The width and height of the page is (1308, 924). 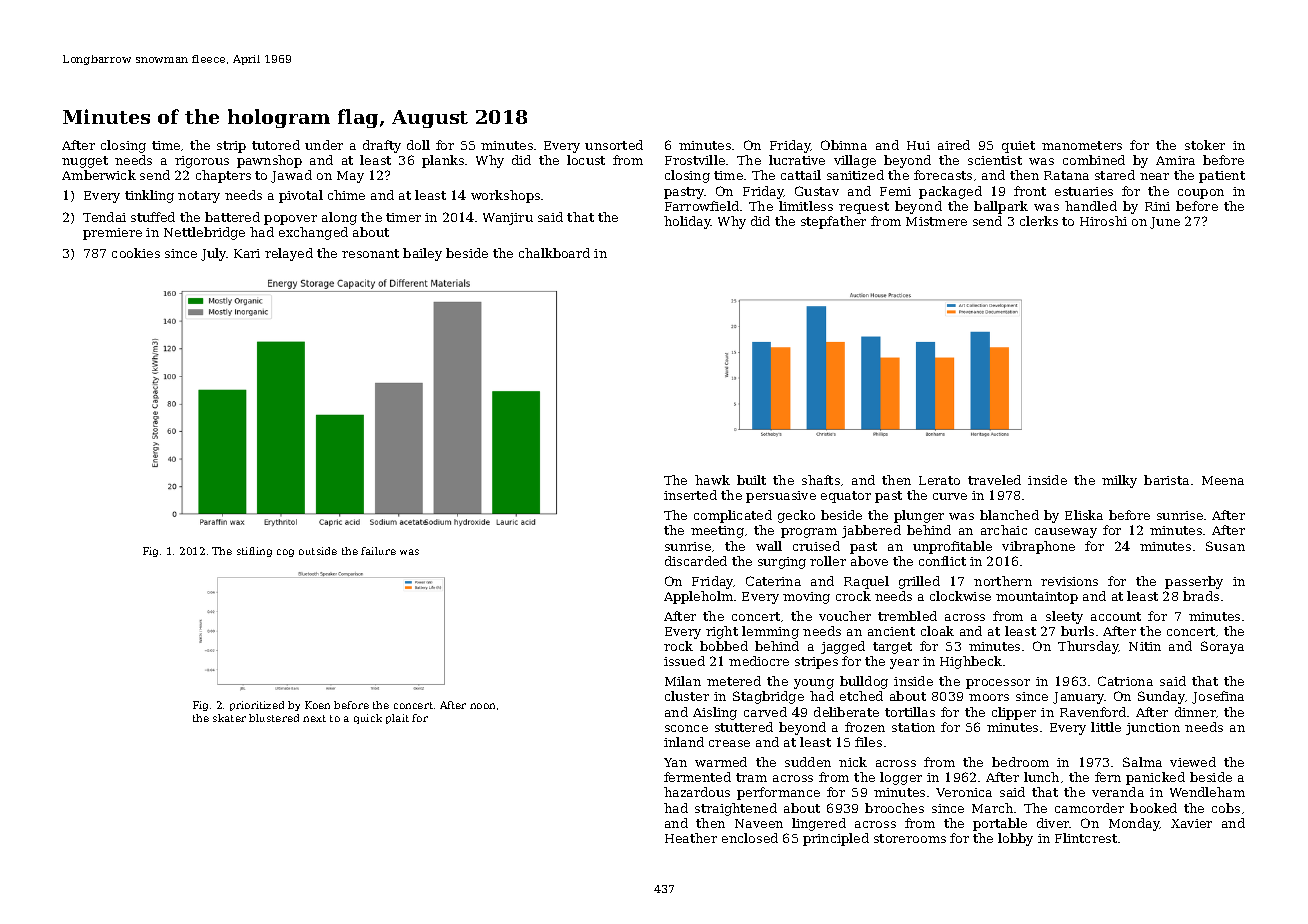 What do you see at coordinates (290, 220) in the page?
I see `popover` at bounding box center [290, 220].
